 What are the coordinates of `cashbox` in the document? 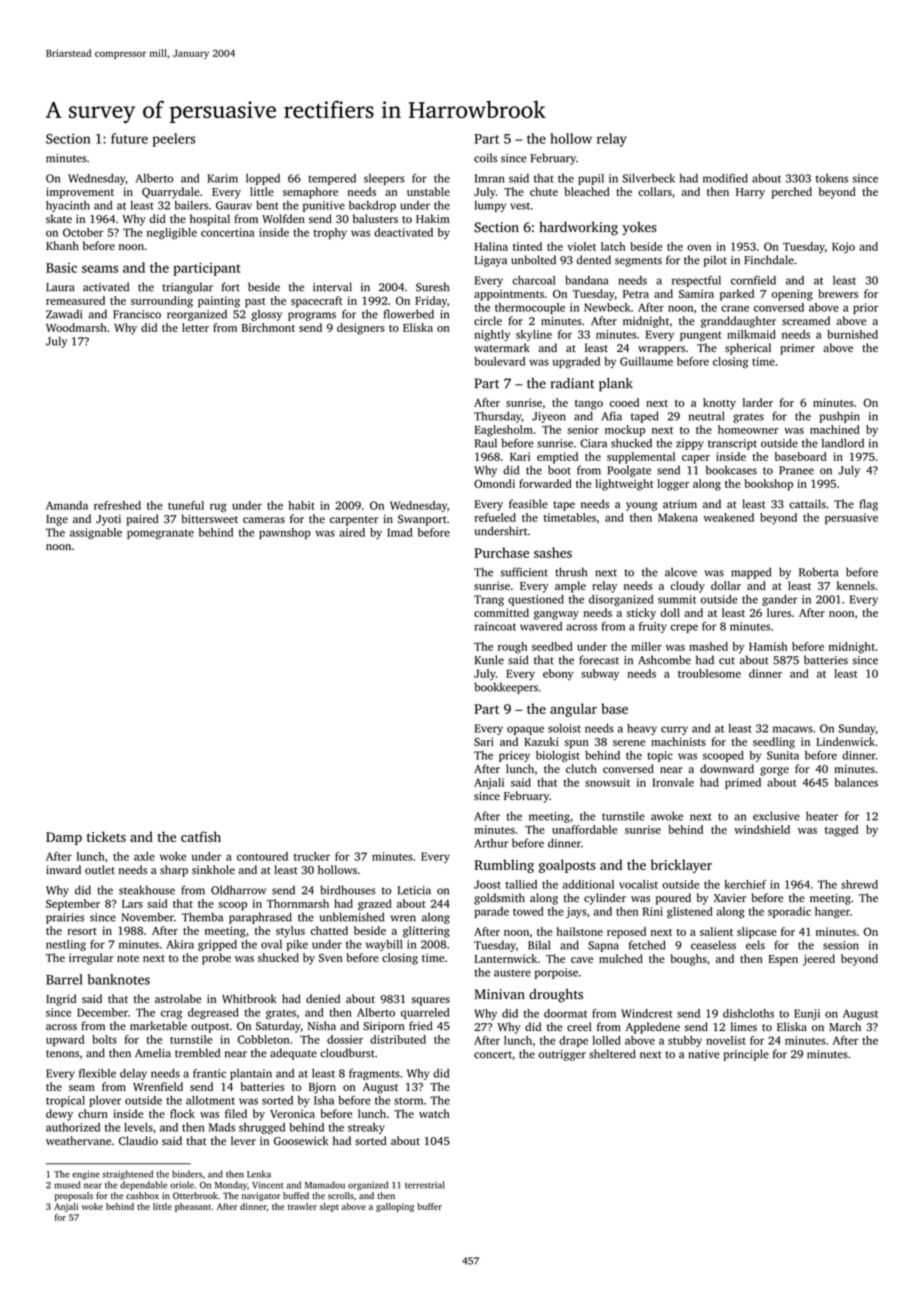 It's located at (142, 1195).
